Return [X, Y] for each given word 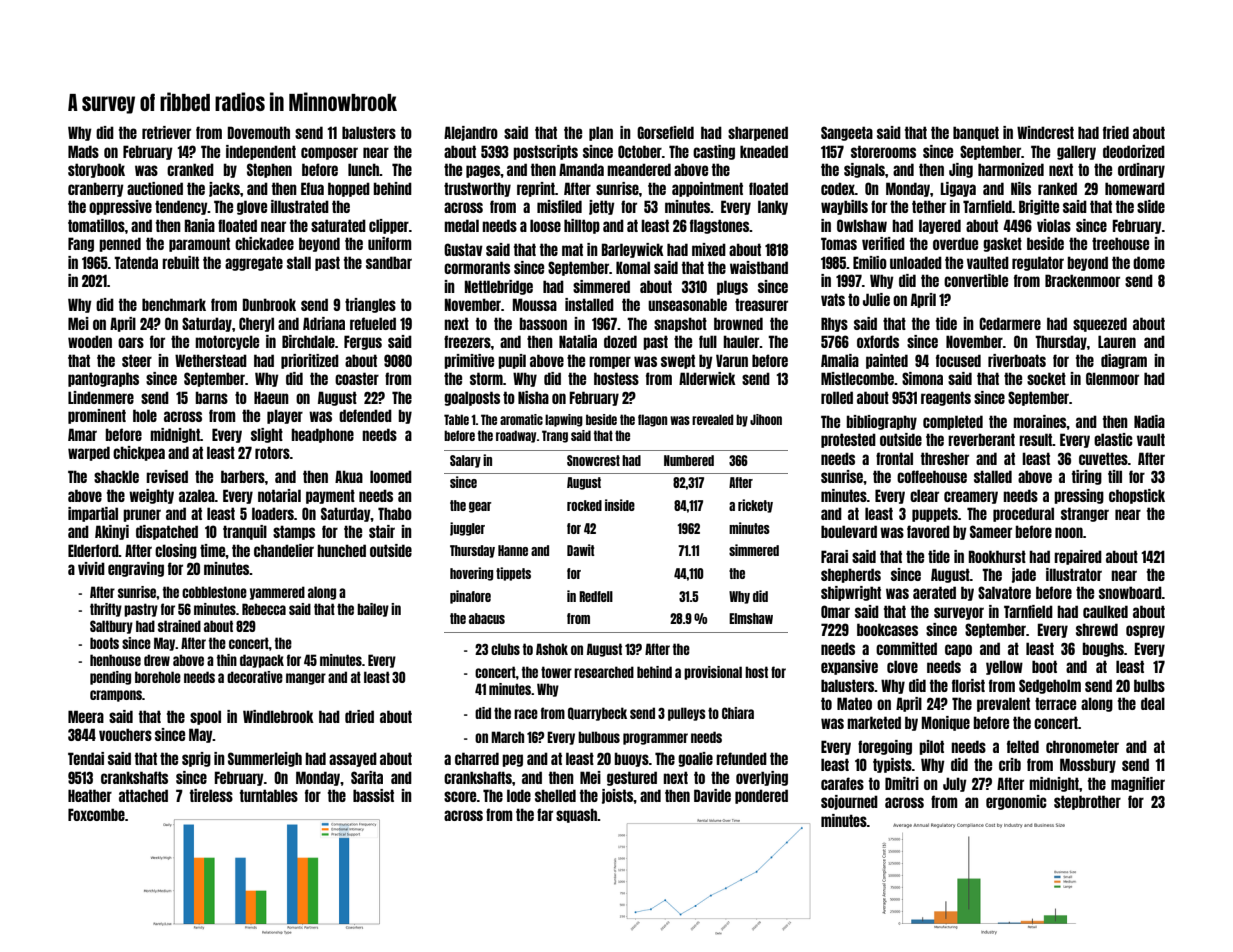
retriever [166, 132]
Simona [922, 378]
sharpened [758, 133]
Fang [81, 244]
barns [211, 397]
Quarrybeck [597, 714]
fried [1116, 132]
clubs [505, 649]
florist [968, 685]
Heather [90, 795]
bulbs [1149, 685]
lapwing [564, 420]
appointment [707, 189]
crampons [116, 696]
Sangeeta [847, 133]
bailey [373, 610]
